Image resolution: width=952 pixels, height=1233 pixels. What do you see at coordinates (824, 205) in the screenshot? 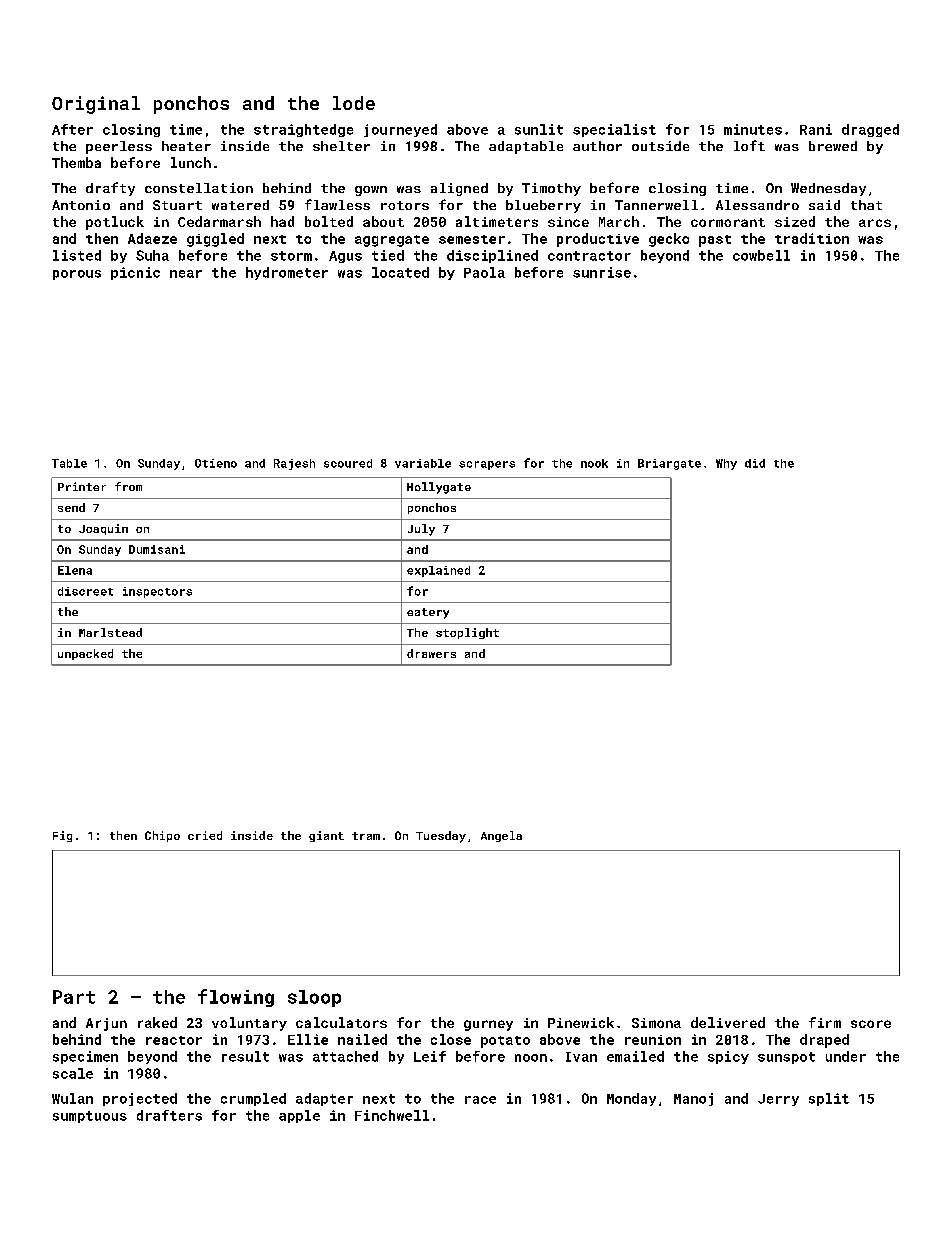
I see `said` at bounding box center [824, 205].
